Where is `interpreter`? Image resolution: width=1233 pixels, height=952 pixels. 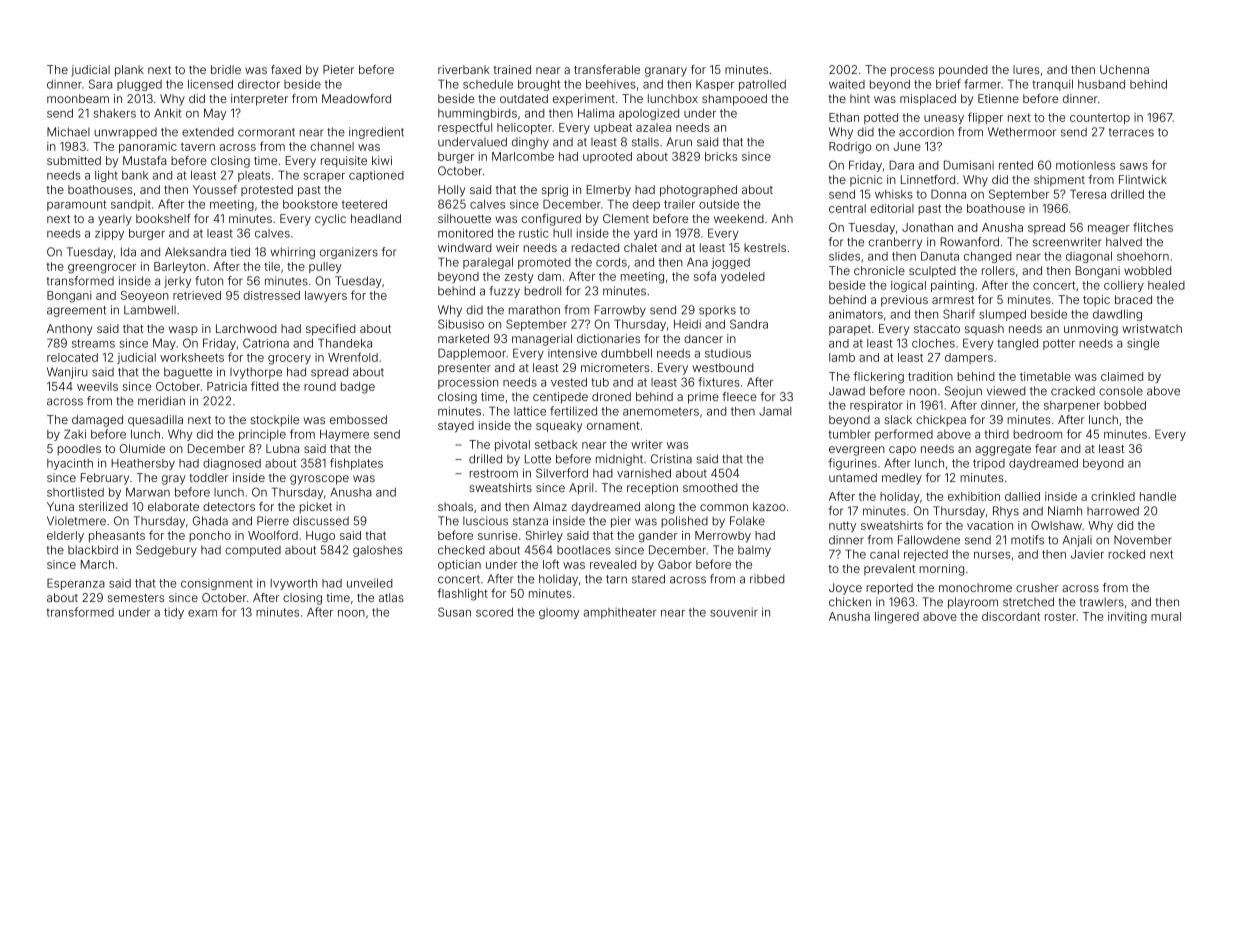 interpreter is located at coordinates (259, 100).
